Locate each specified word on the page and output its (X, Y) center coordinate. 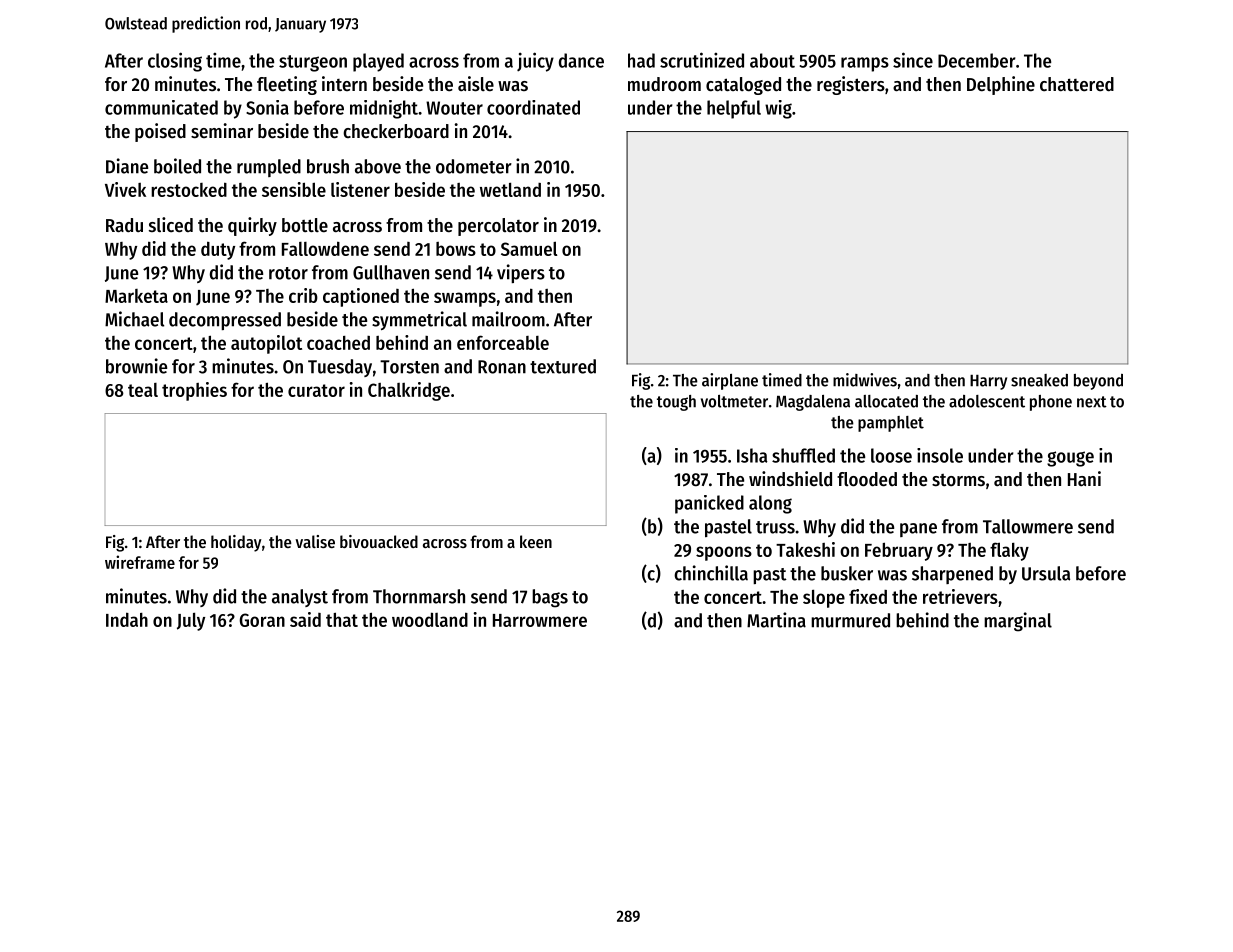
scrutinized (702, 60)
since (913, 60)
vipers (521, 273)
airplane (730, 381)
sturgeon (313, 63)
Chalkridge (409, 391)
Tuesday (340, 368)
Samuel (529, 248)
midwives (865, 380)
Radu (124, 225)
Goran (262, 620)
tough (676, 403)
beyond (1098, 382)
